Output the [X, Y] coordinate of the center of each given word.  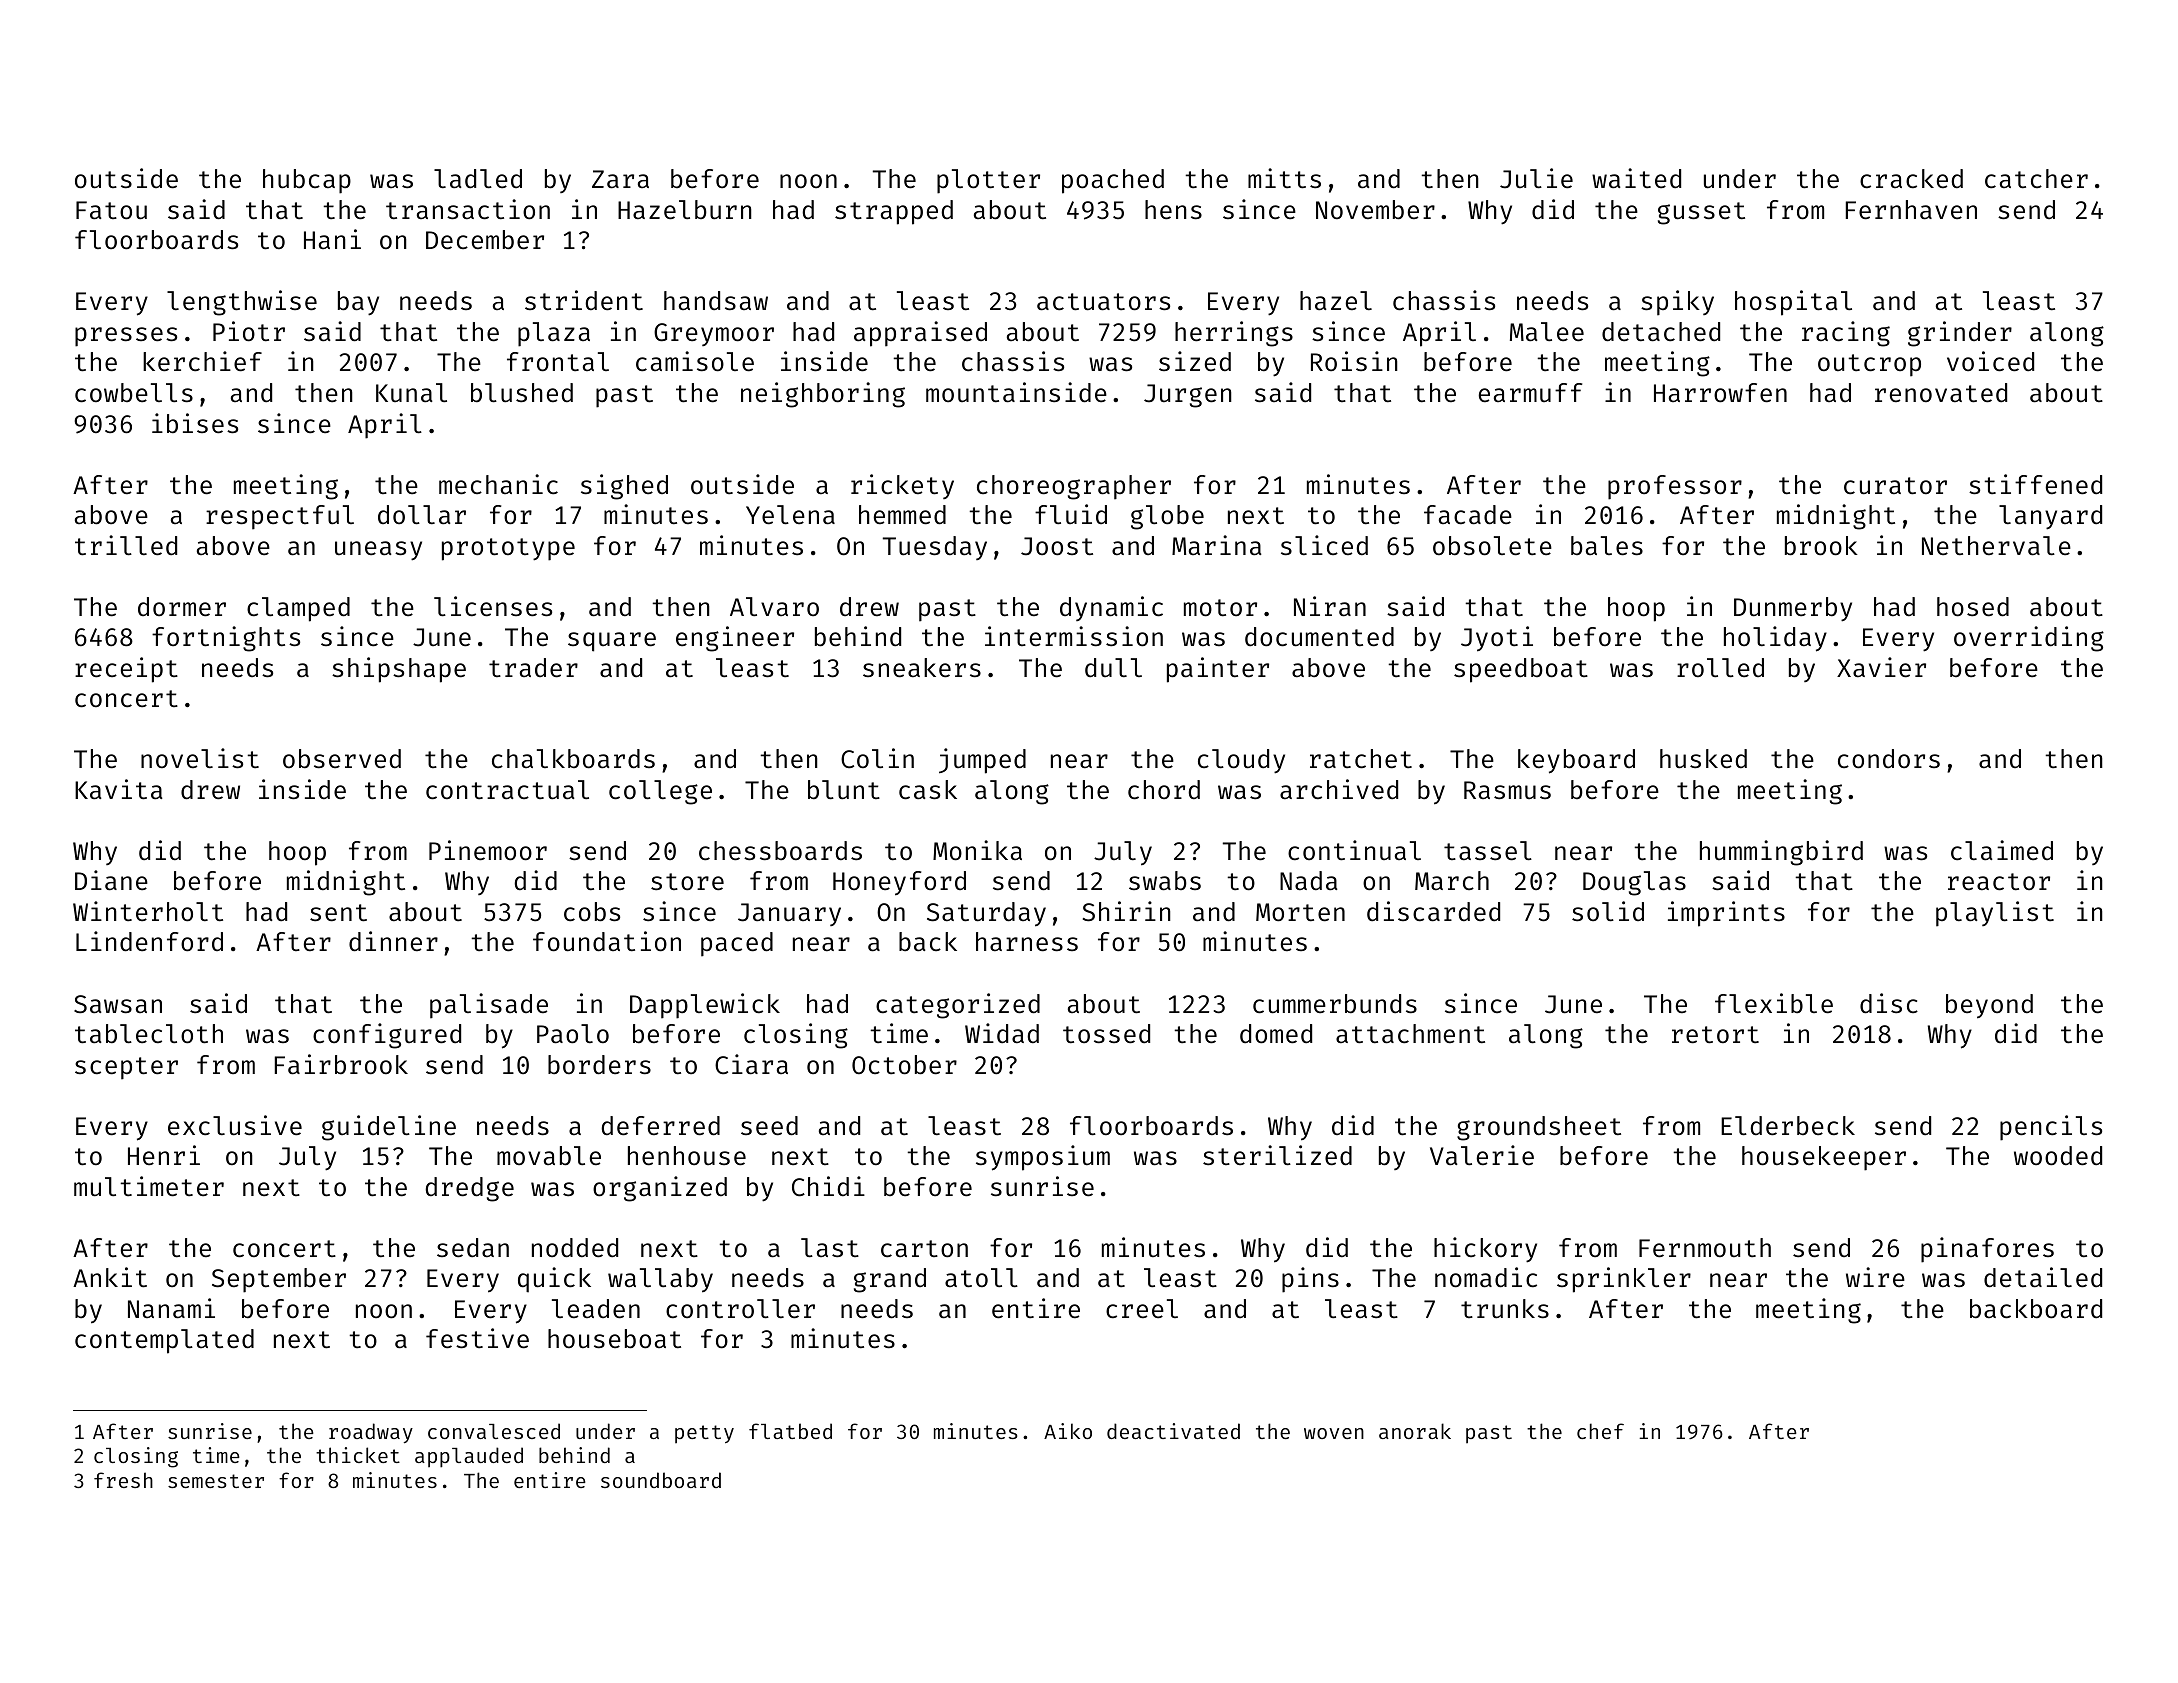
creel [1142, 1309]
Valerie [1482, 1155]
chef [1600, 1431]
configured [387, 1036]
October [904, 1065]
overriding [2029, 639]
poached [1113, 181]
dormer [182, 607]
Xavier [1881, 667]
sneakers [922, 668]
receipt [126, 670]
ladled [478, 179]
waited [1636, 178]
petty [704, 1434]
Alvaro [774, 606]
